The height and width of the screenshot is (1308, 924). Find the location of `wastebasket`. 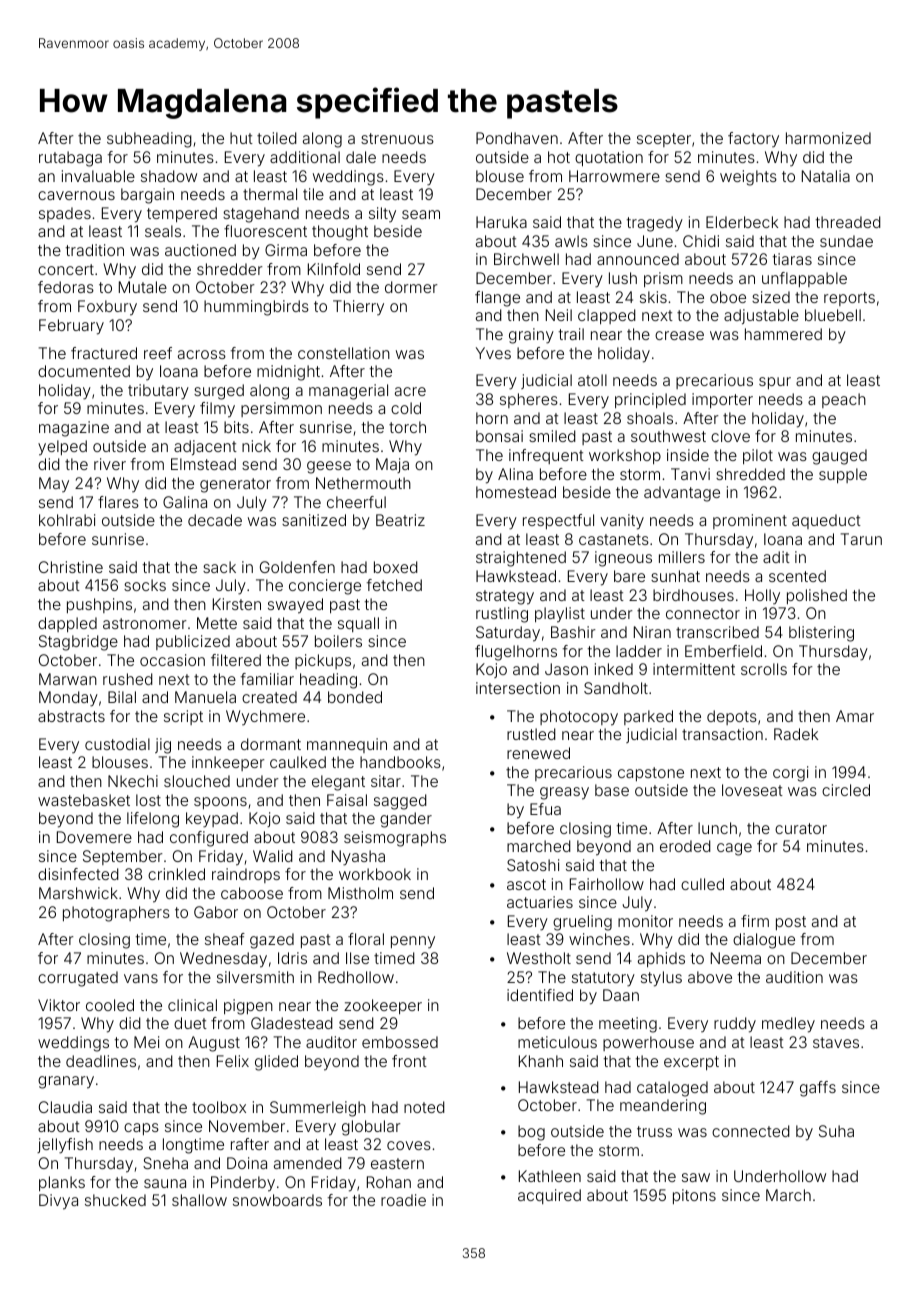

wastebasket is located at coordinates (84, 800).
